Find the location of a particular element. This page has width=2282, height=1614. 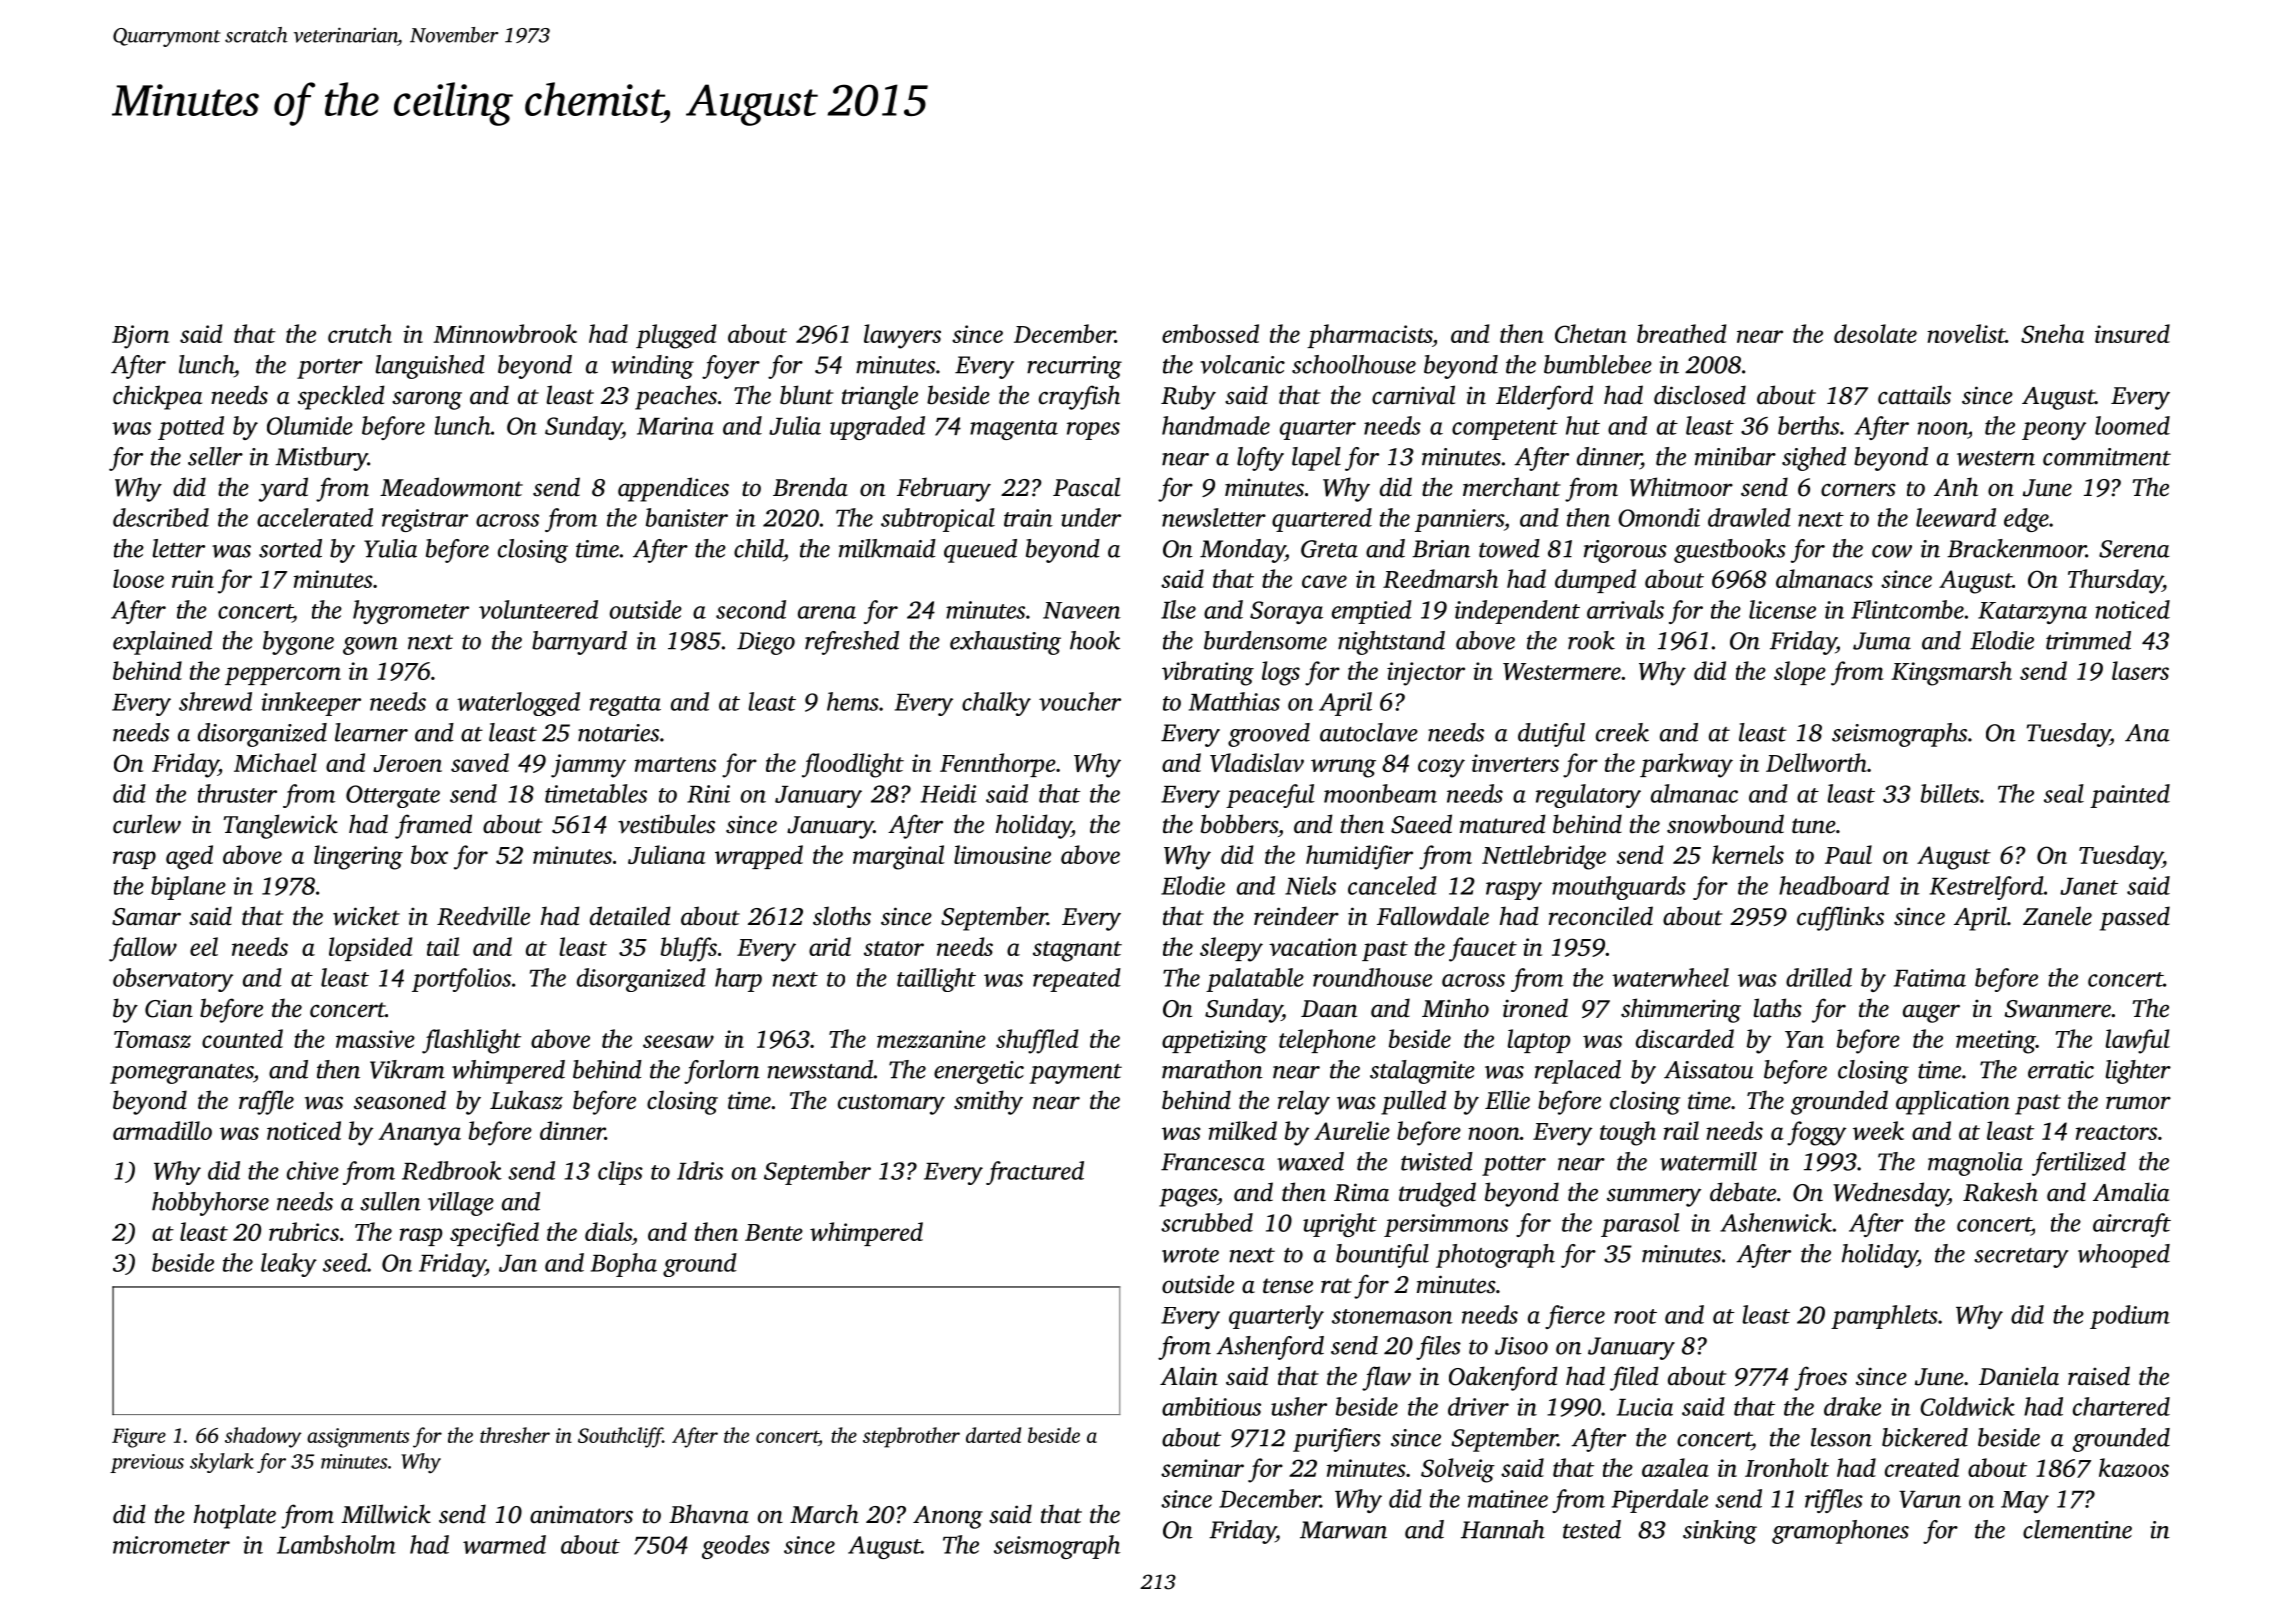

panniers is located at coordinates (1459, 520).
